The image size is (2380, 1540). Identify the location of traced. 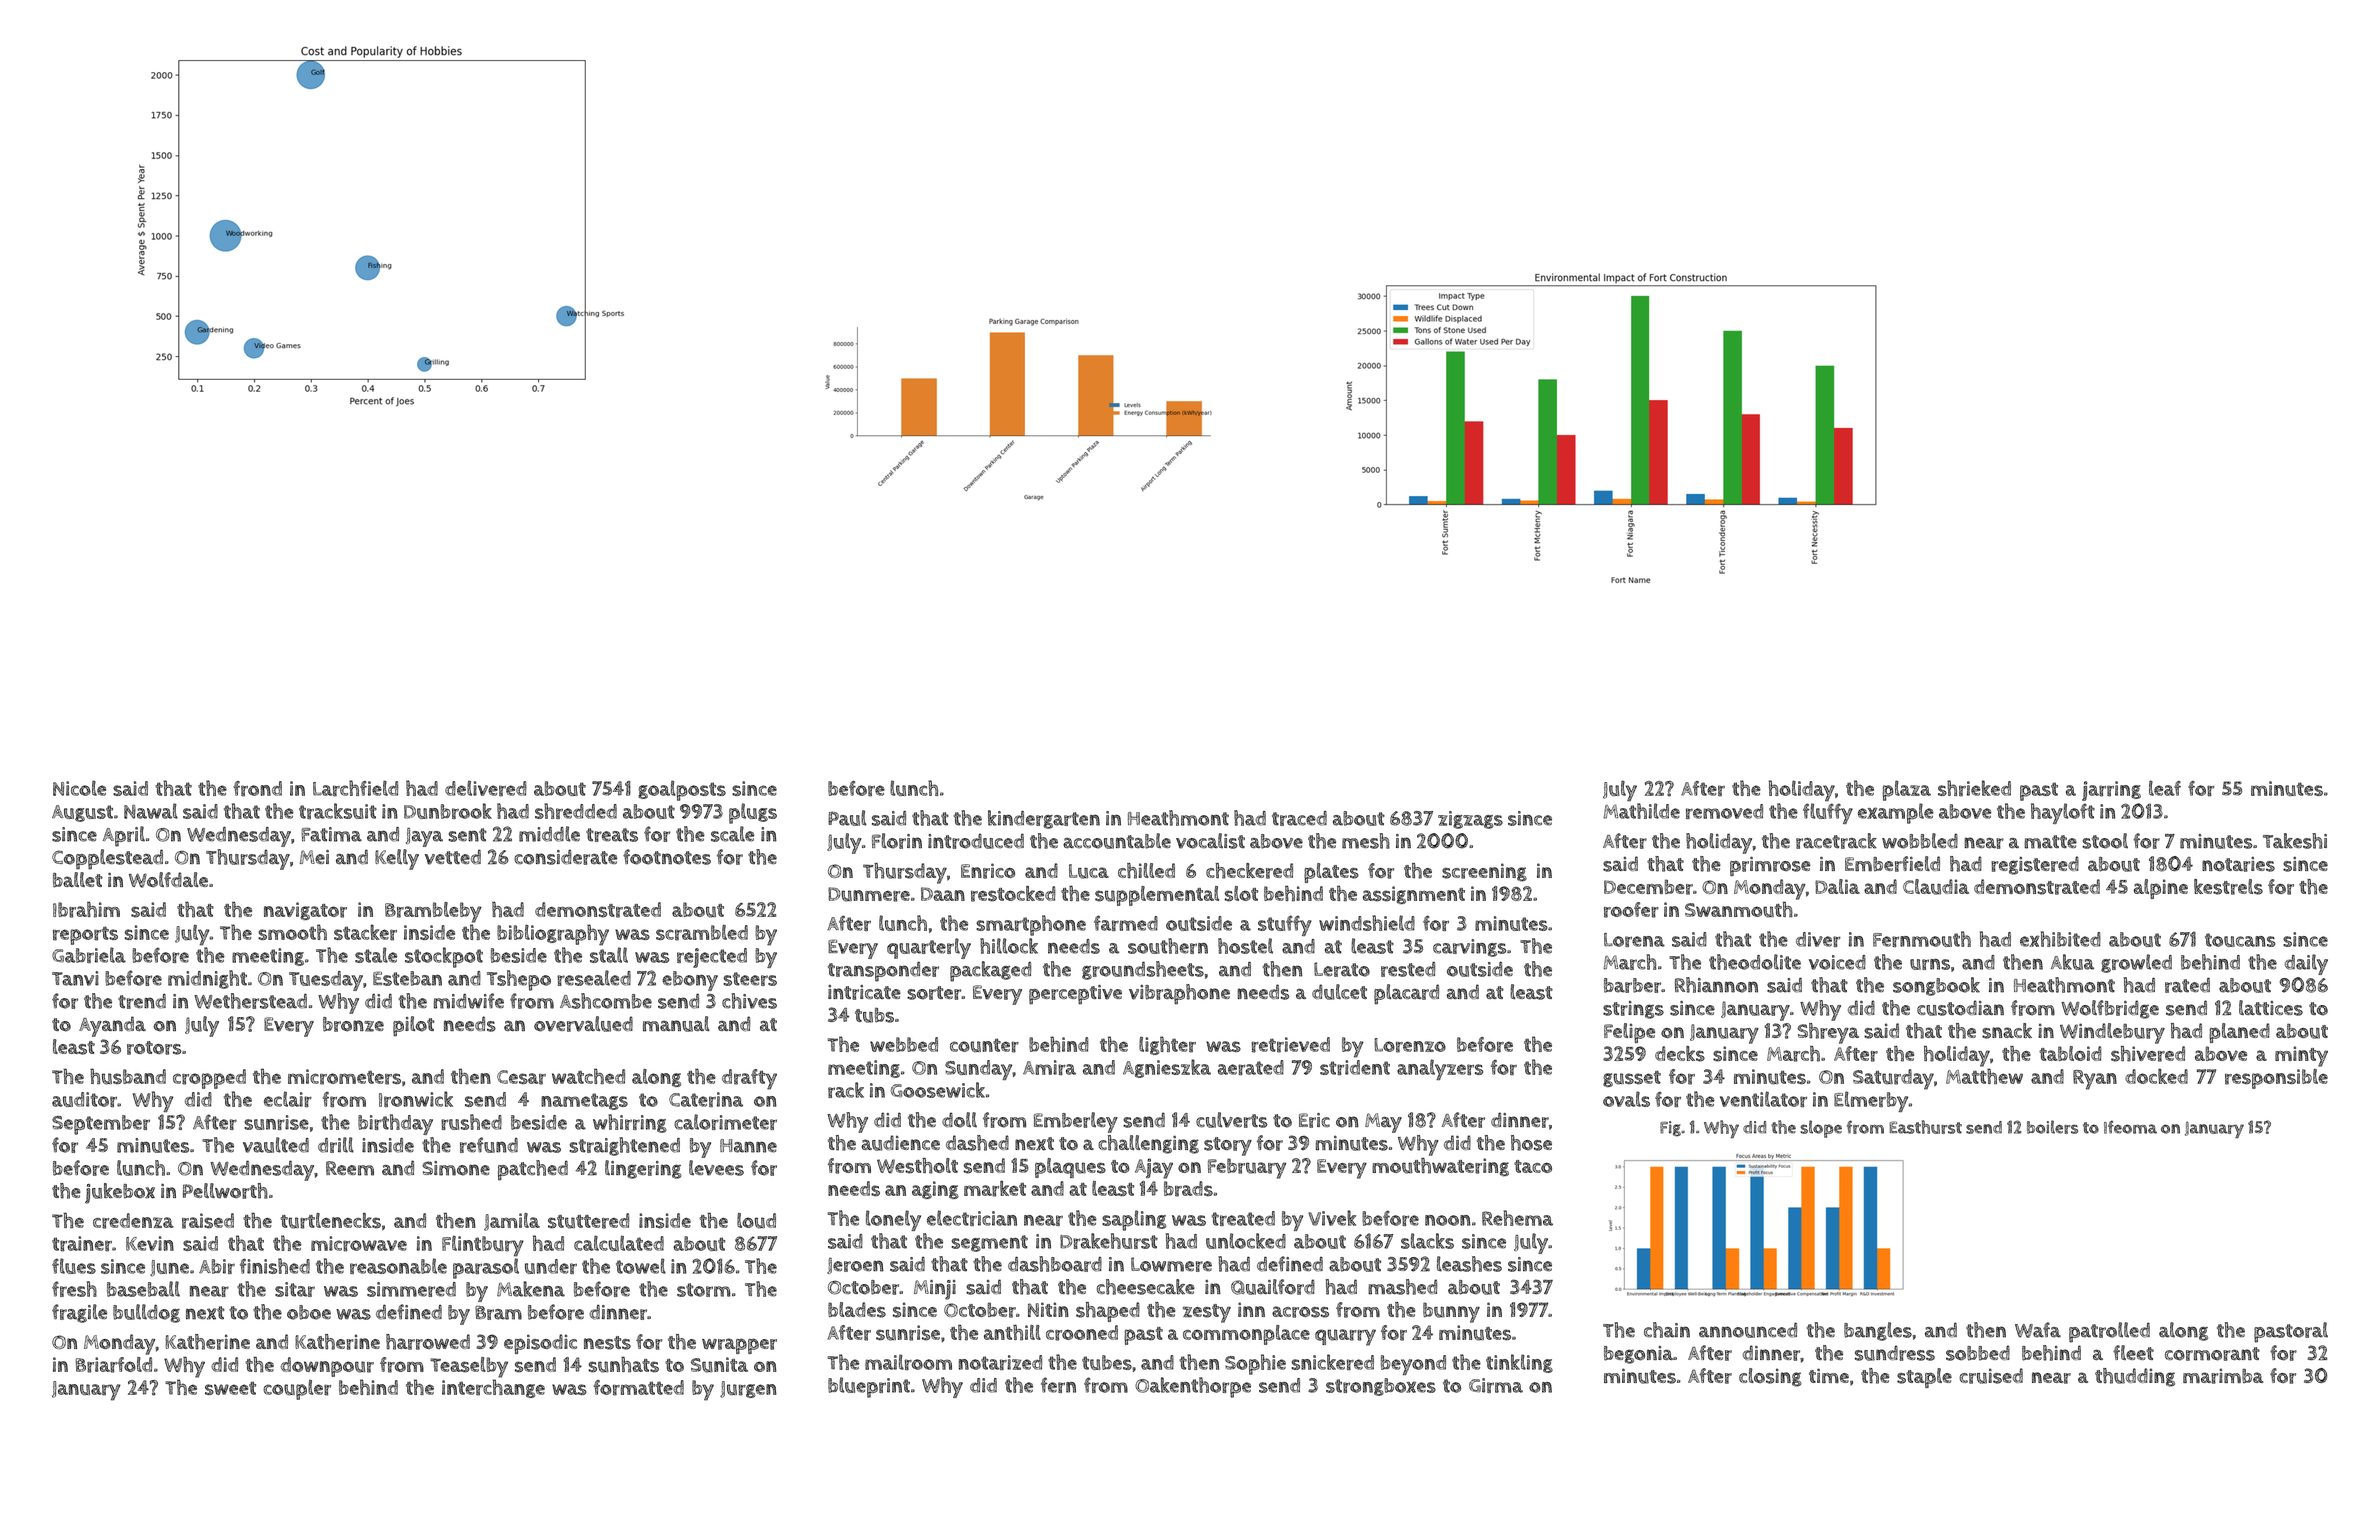
(1299, 818).
